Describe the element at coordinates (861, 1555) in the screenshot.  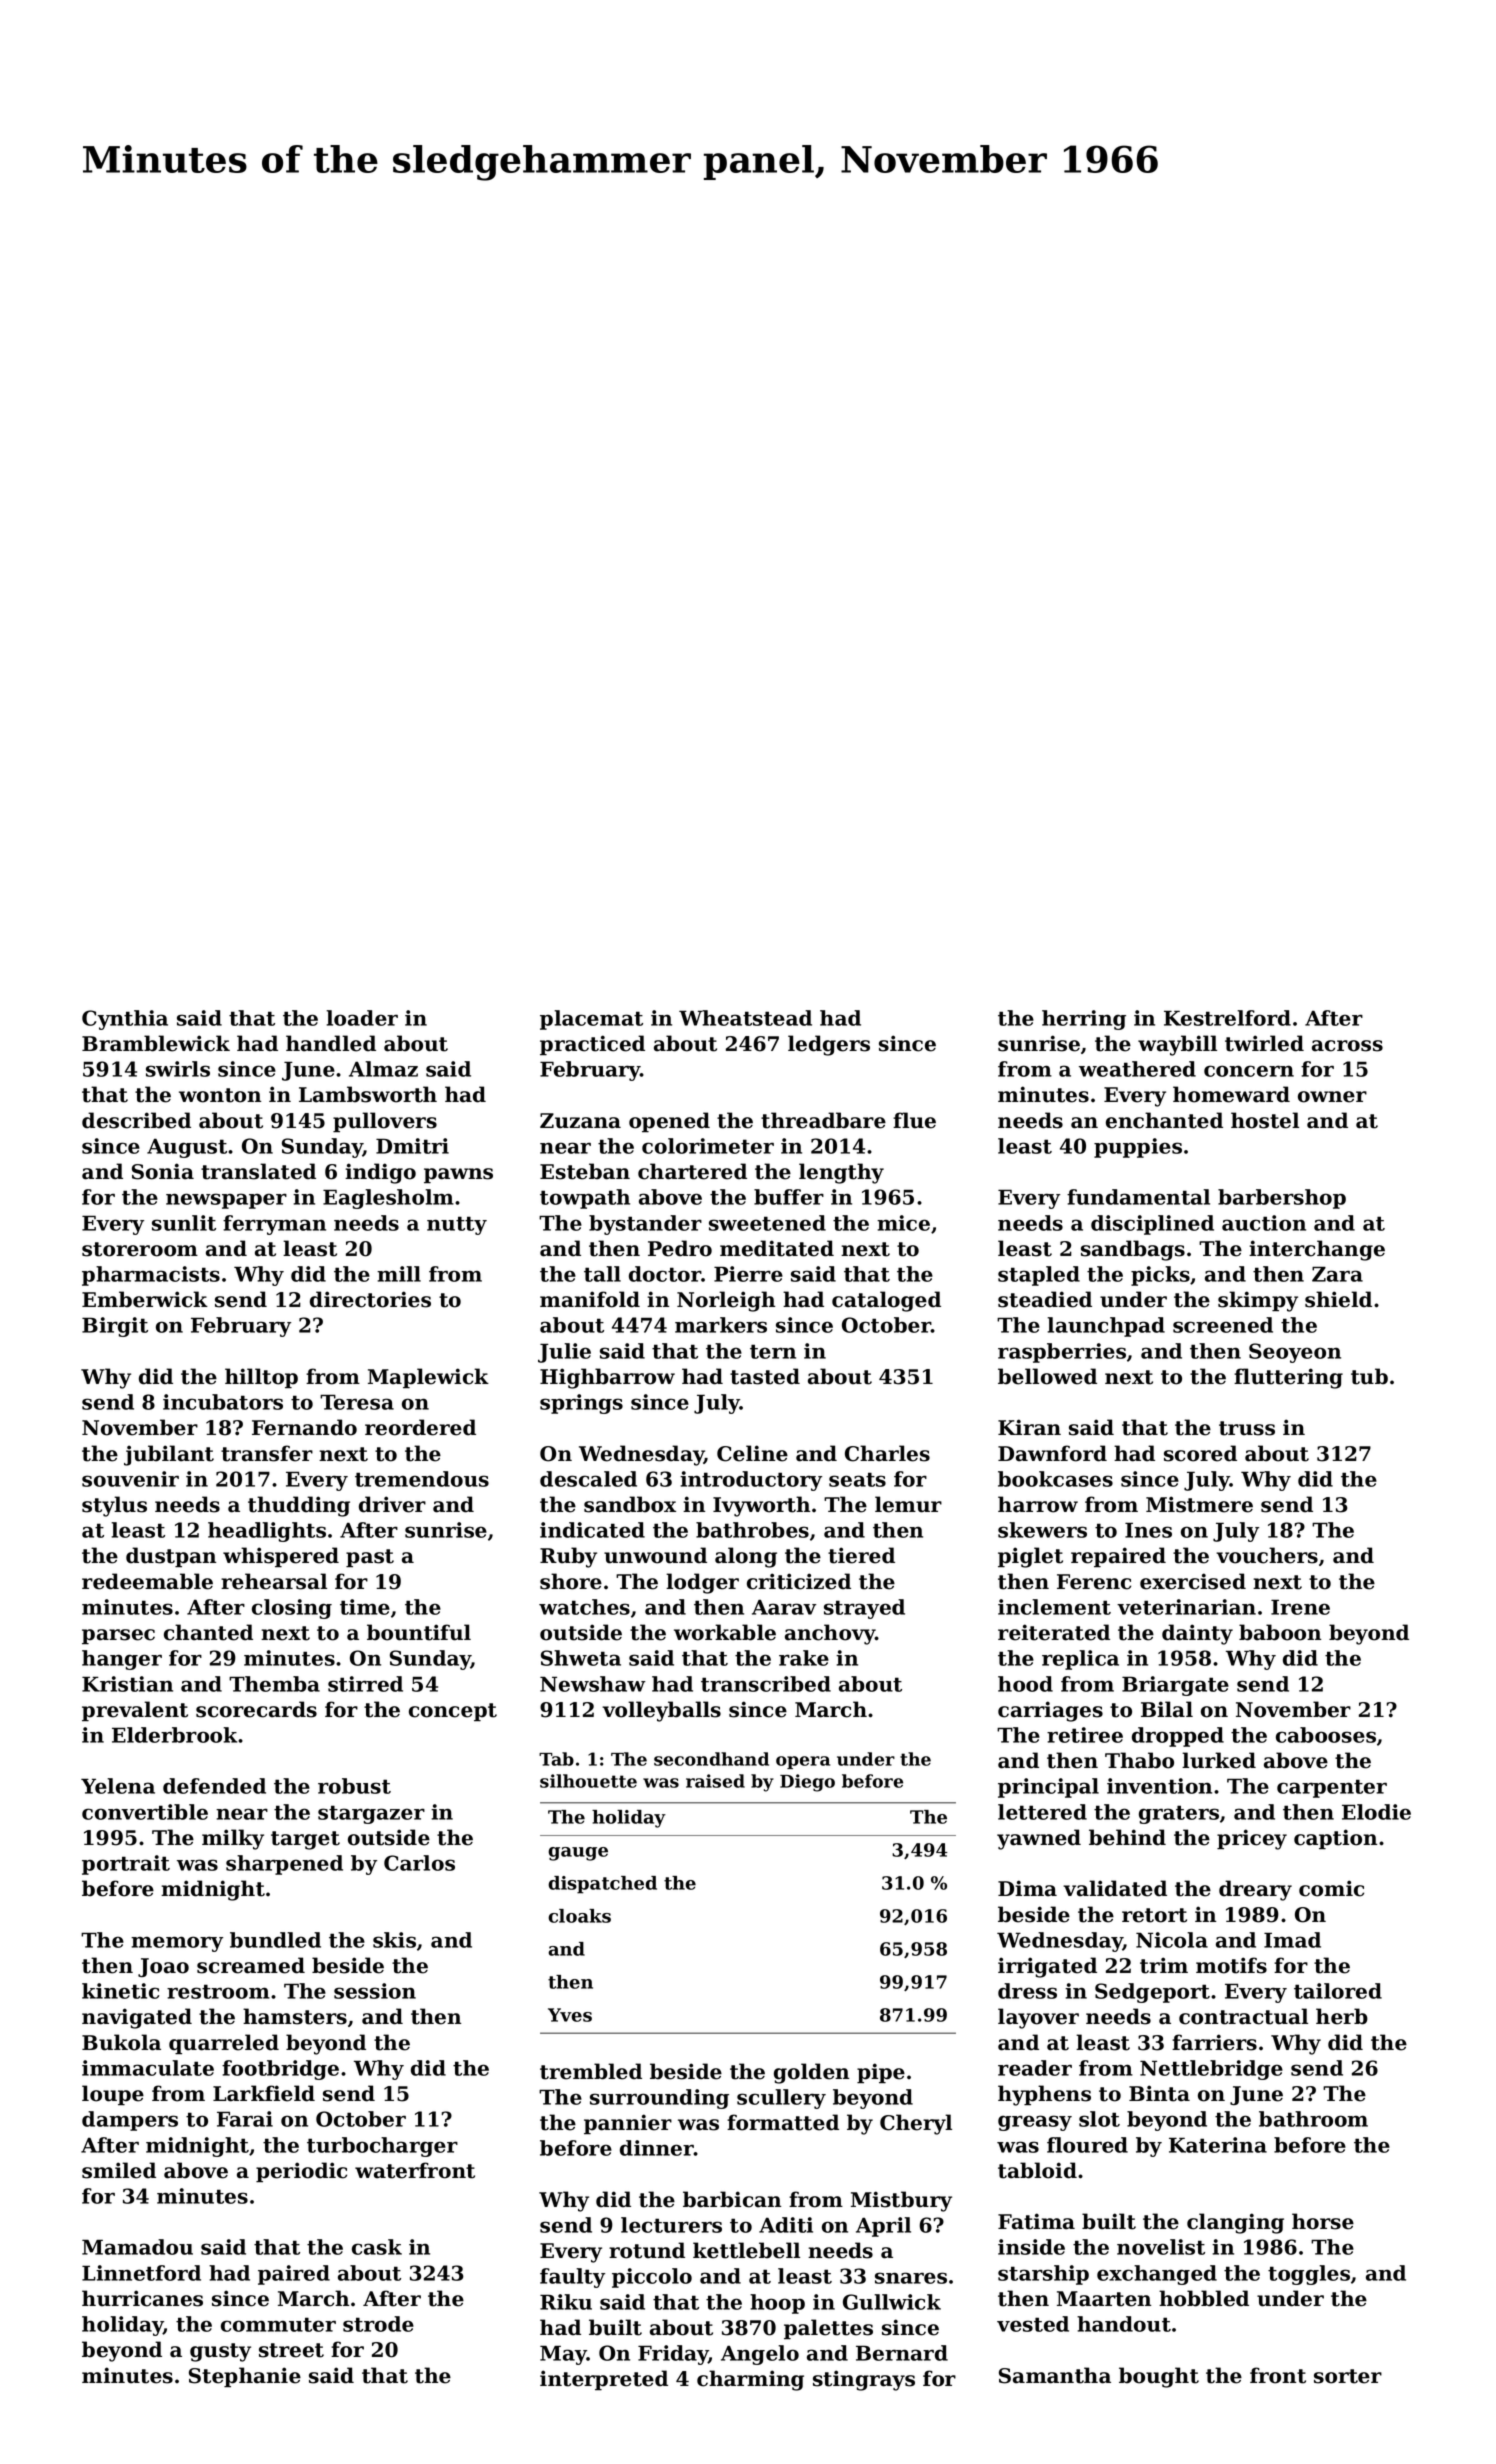
I see `tiered` at that location.
